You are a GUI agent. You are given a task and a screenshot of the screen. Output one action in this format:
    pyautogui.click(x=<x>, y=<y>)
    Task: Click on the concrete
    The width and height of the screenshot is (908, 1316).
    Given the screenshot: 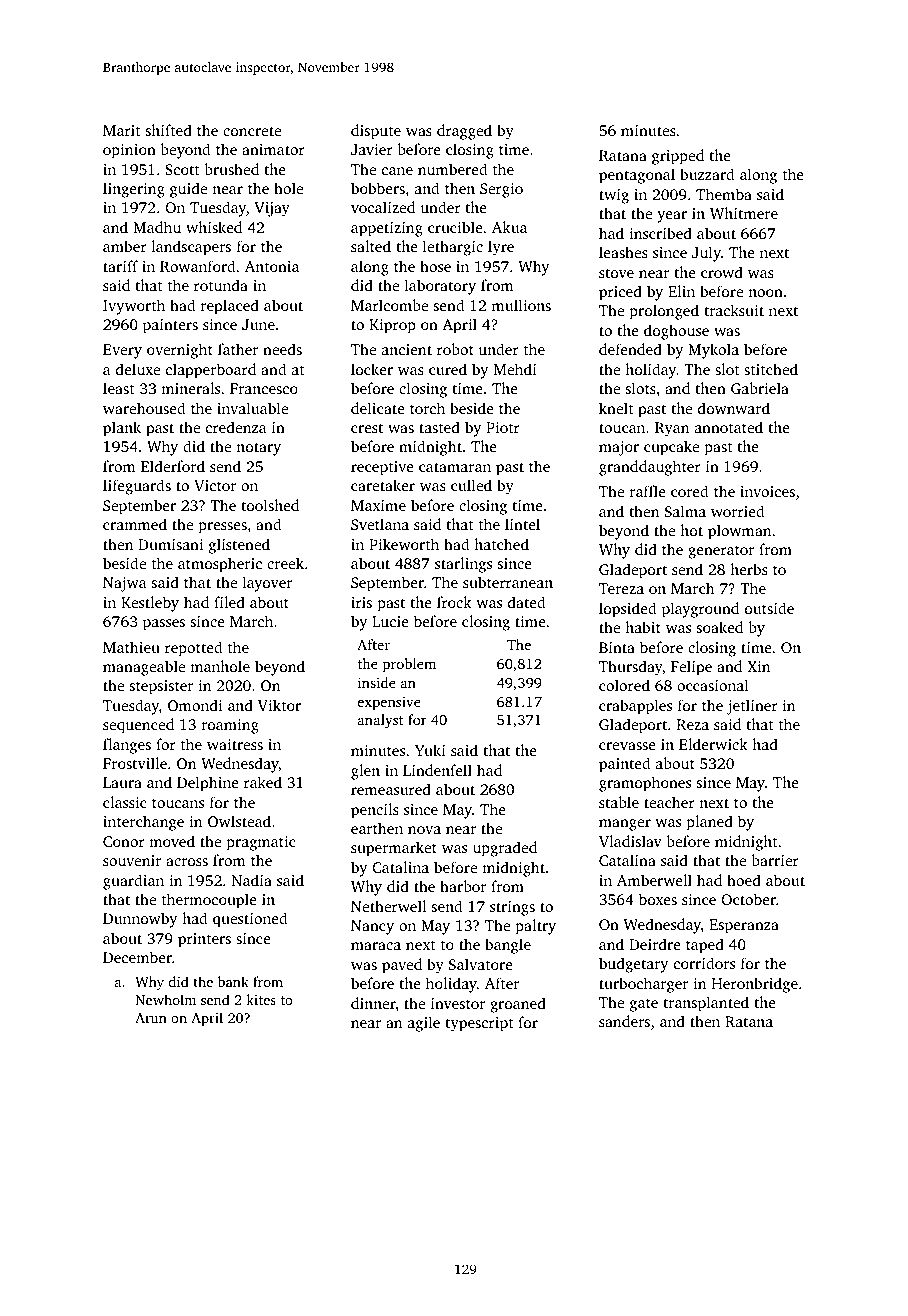 What is the action you would take?
    pyautogui.click(x=252, y=131)
